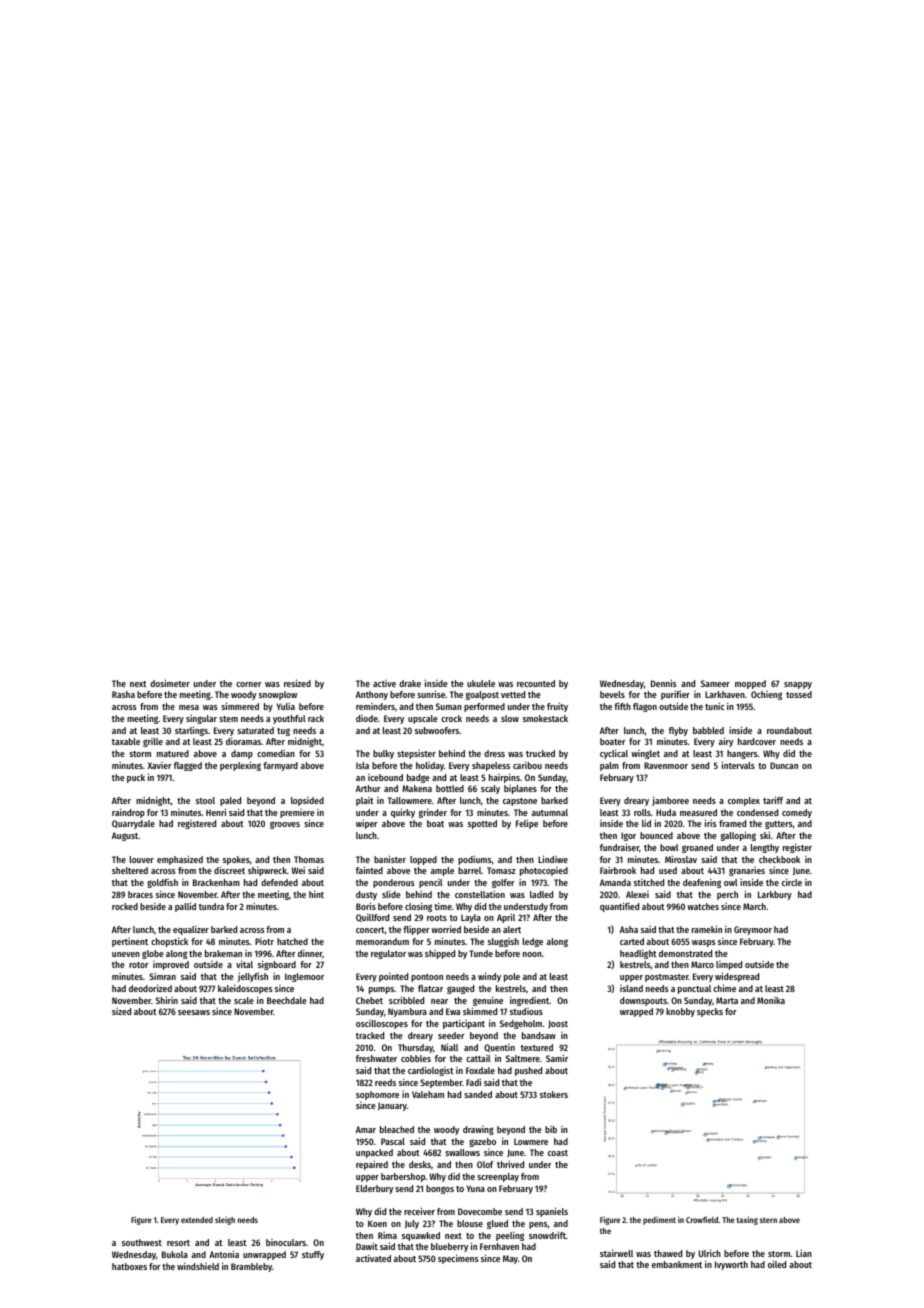 The image size is (924, 1308). I want to click on Greymoor, so click(753, 930).
